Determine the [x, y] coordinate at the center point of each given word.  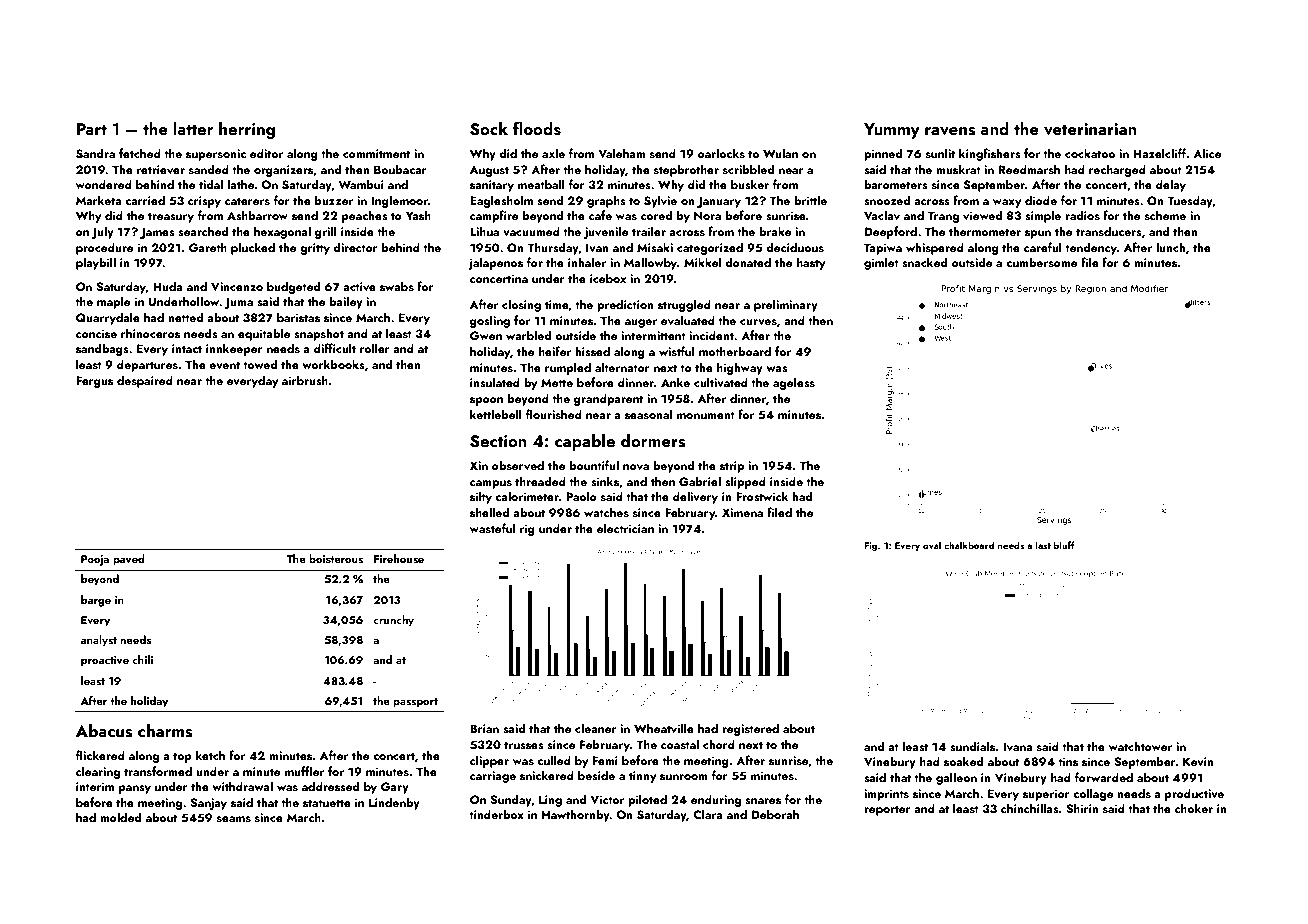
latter [193, 128]
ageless [794, 383]
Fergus [94, 382]
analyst [99, 641]
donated [748, 262]
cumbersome [1041, 262]
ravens [950, 131]
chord [719, 744]
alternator [622, 367]
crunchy [393, 621]
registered [750, 729]
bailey [346, 302]
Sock [489, 129]
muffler [304, 771]
